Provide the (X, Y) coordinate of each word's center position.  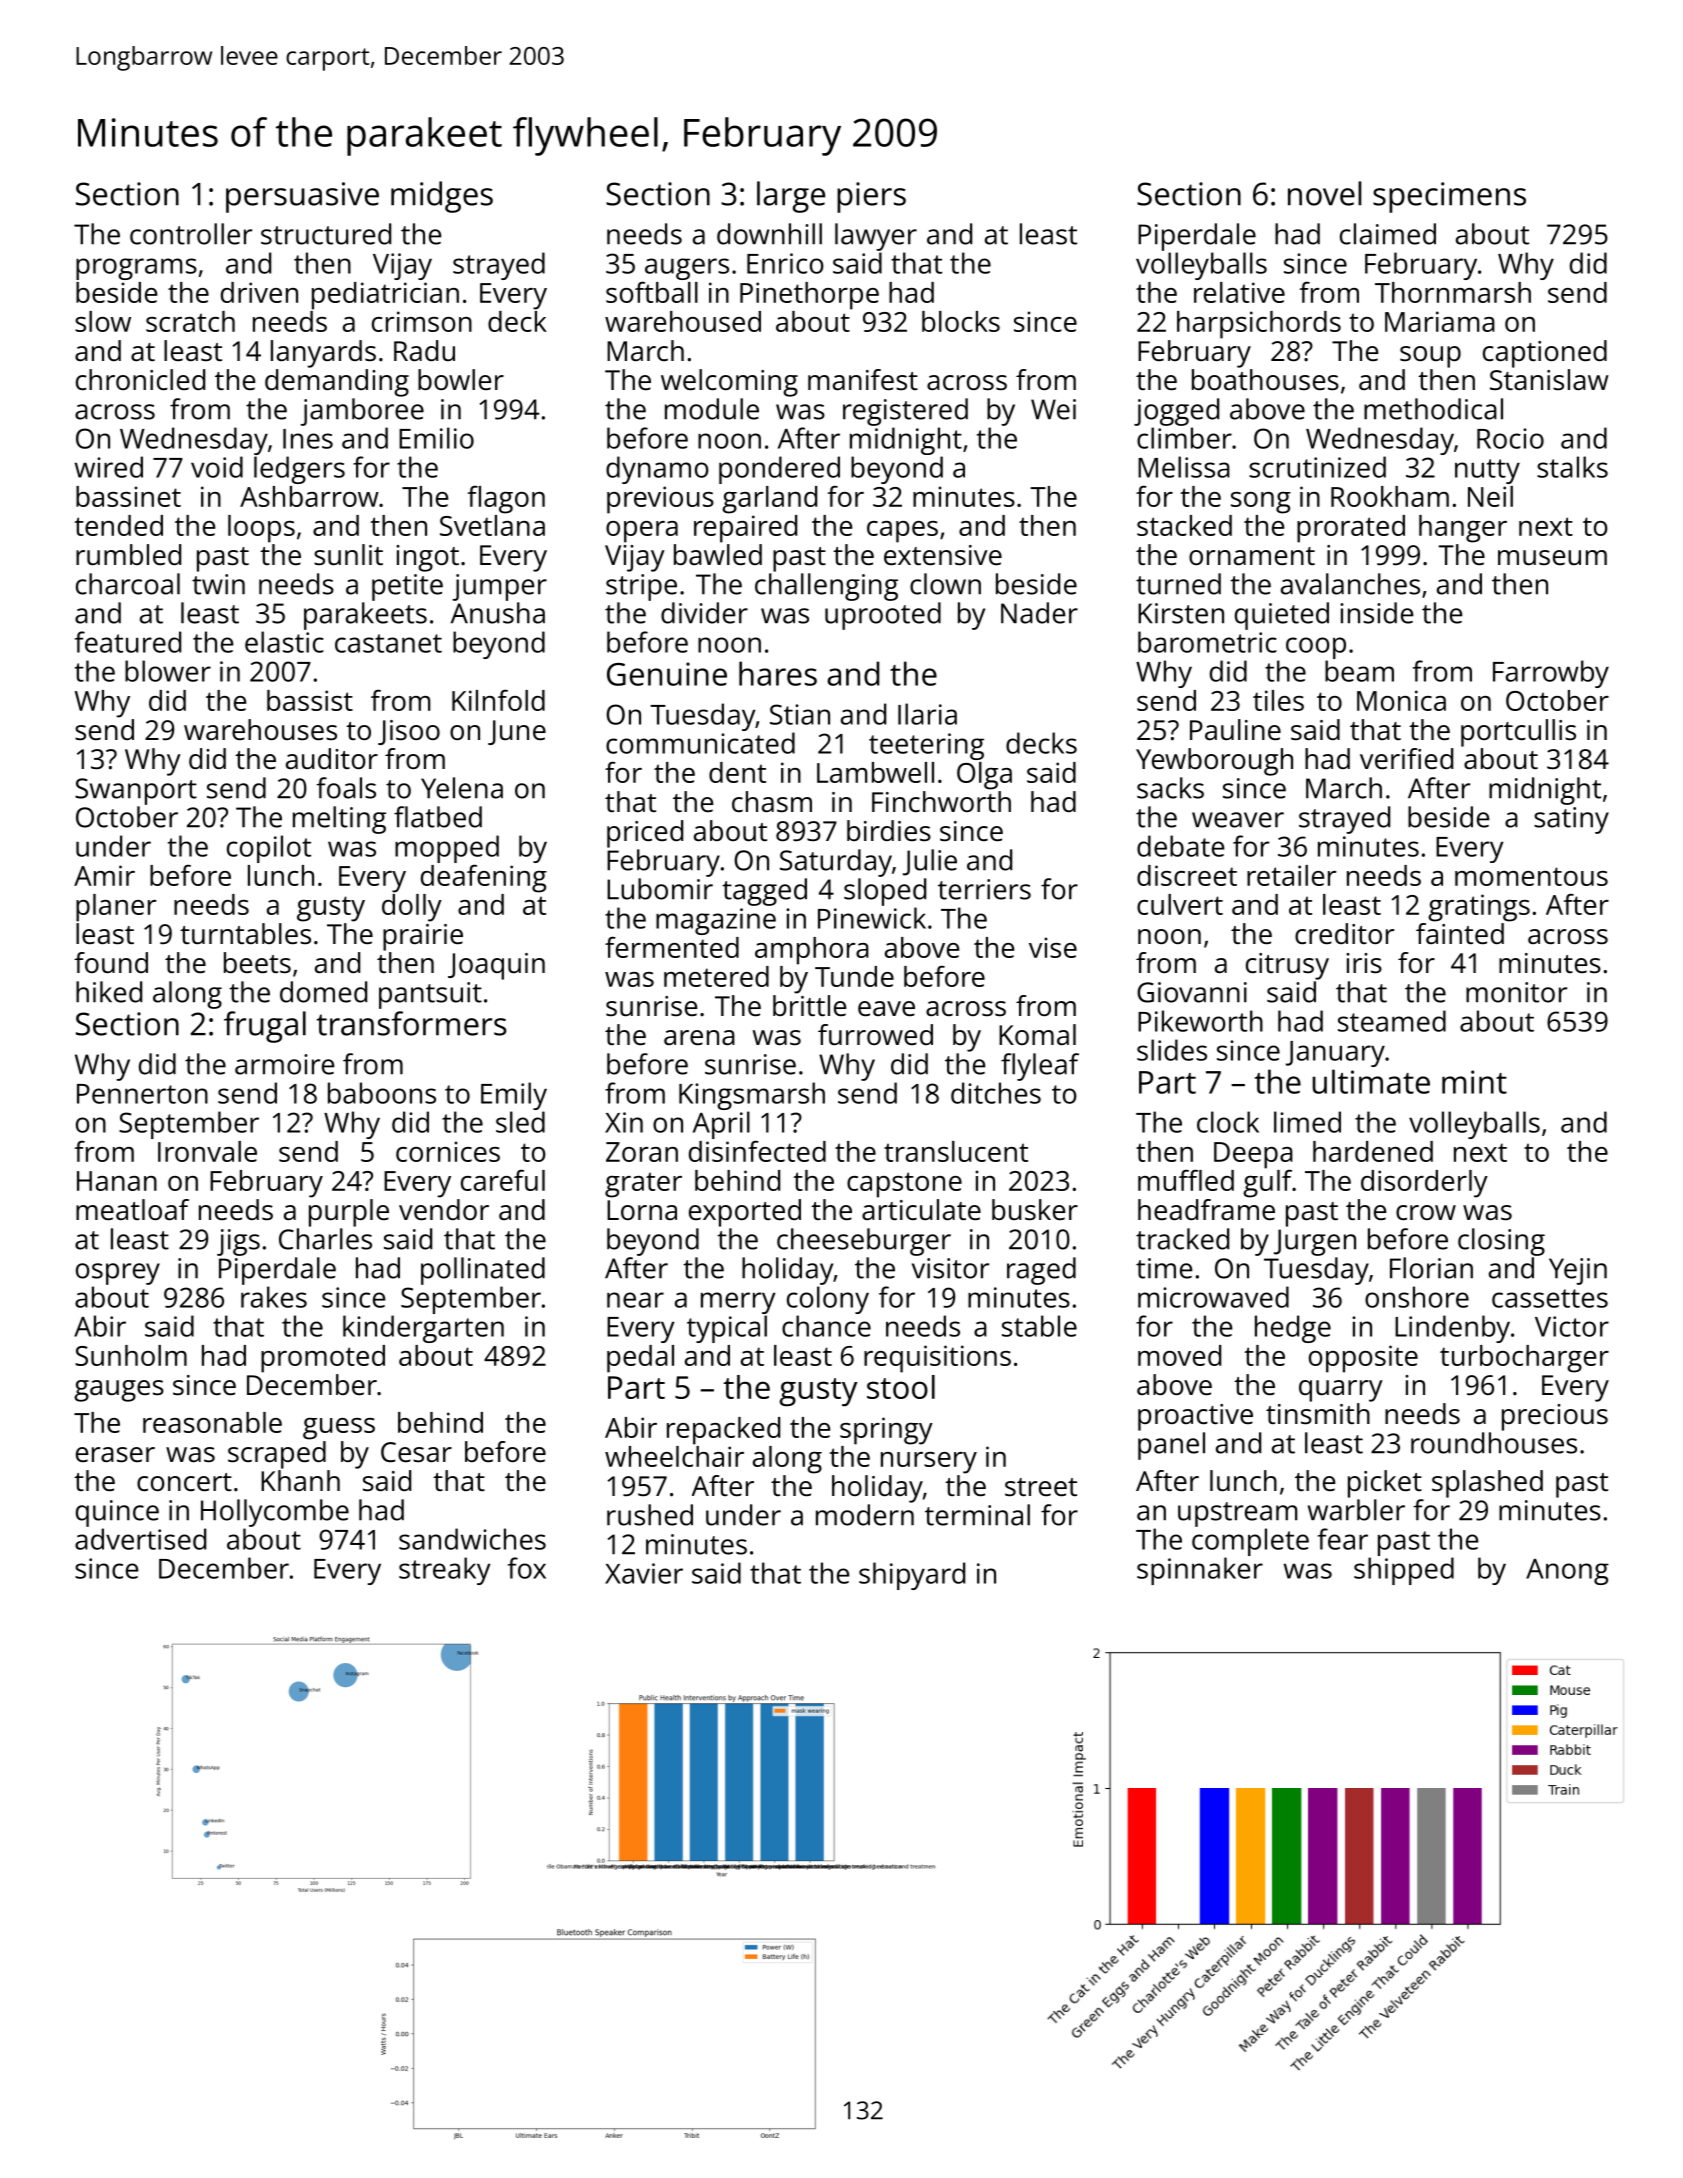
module (712, 409)
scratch (190, 321)
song (1261, 503)
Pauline (1235, 729)
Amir (104, 875)
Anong (1567, 1572)
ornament (1252, 556)
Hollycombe (275, 1513)
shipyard (912, 1576)
